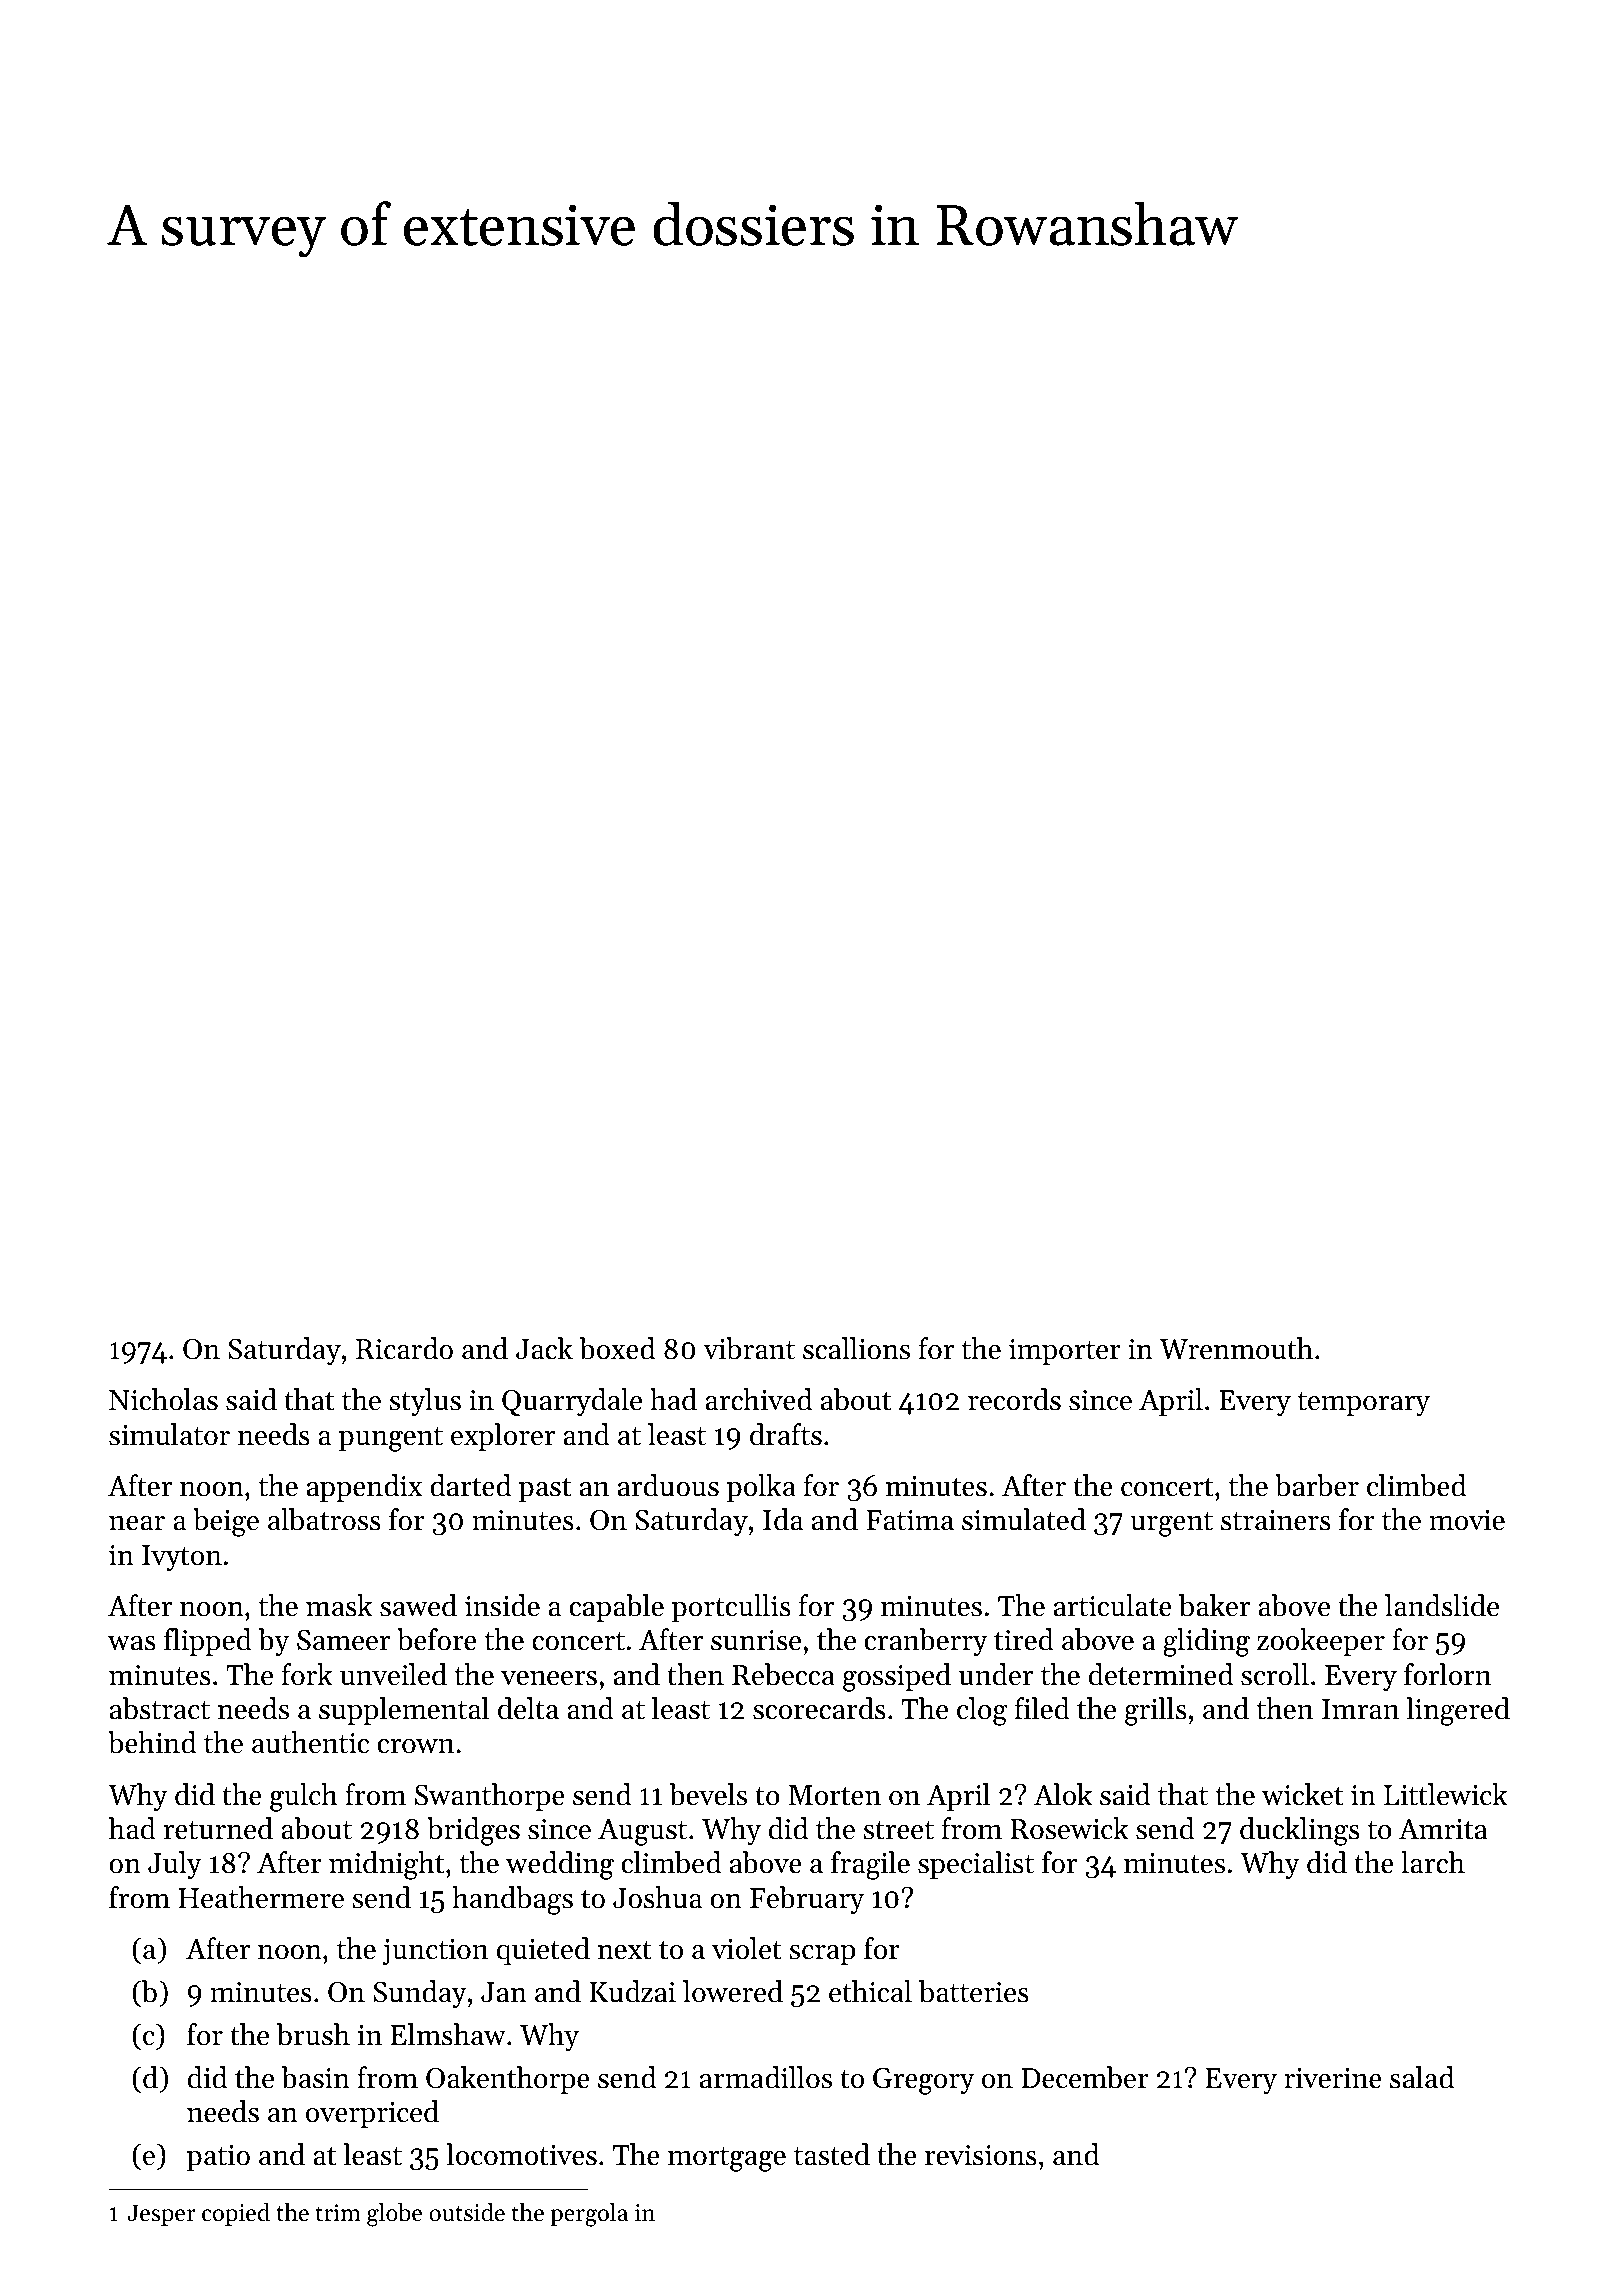 The image size is (1620, 2292). Describe the element at coordinates (1422, 2077) in the screenshot. I see `salad` at that location.
